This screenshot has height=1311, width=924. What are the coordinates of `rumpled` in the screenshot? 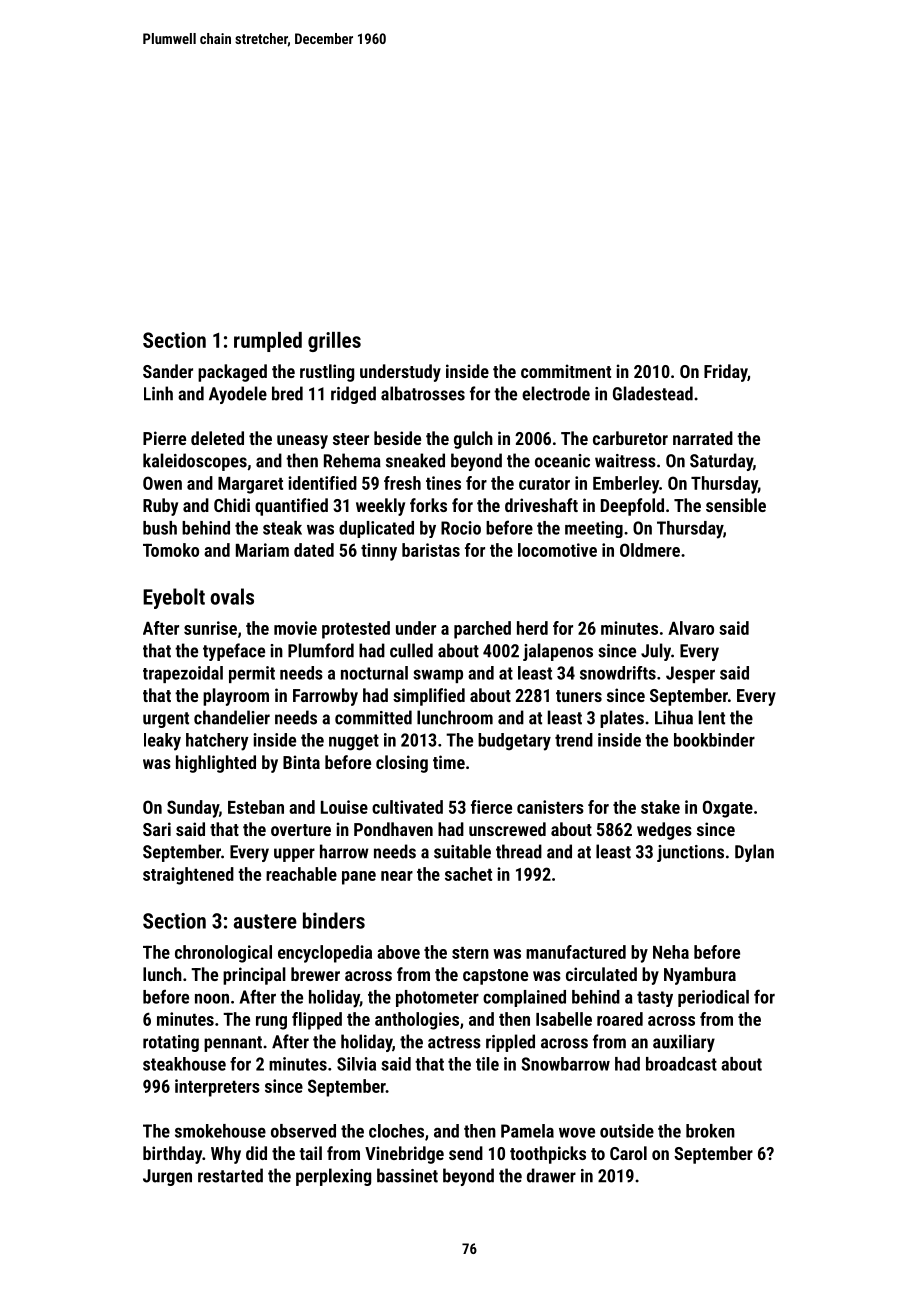 It's located at (268, 342).
